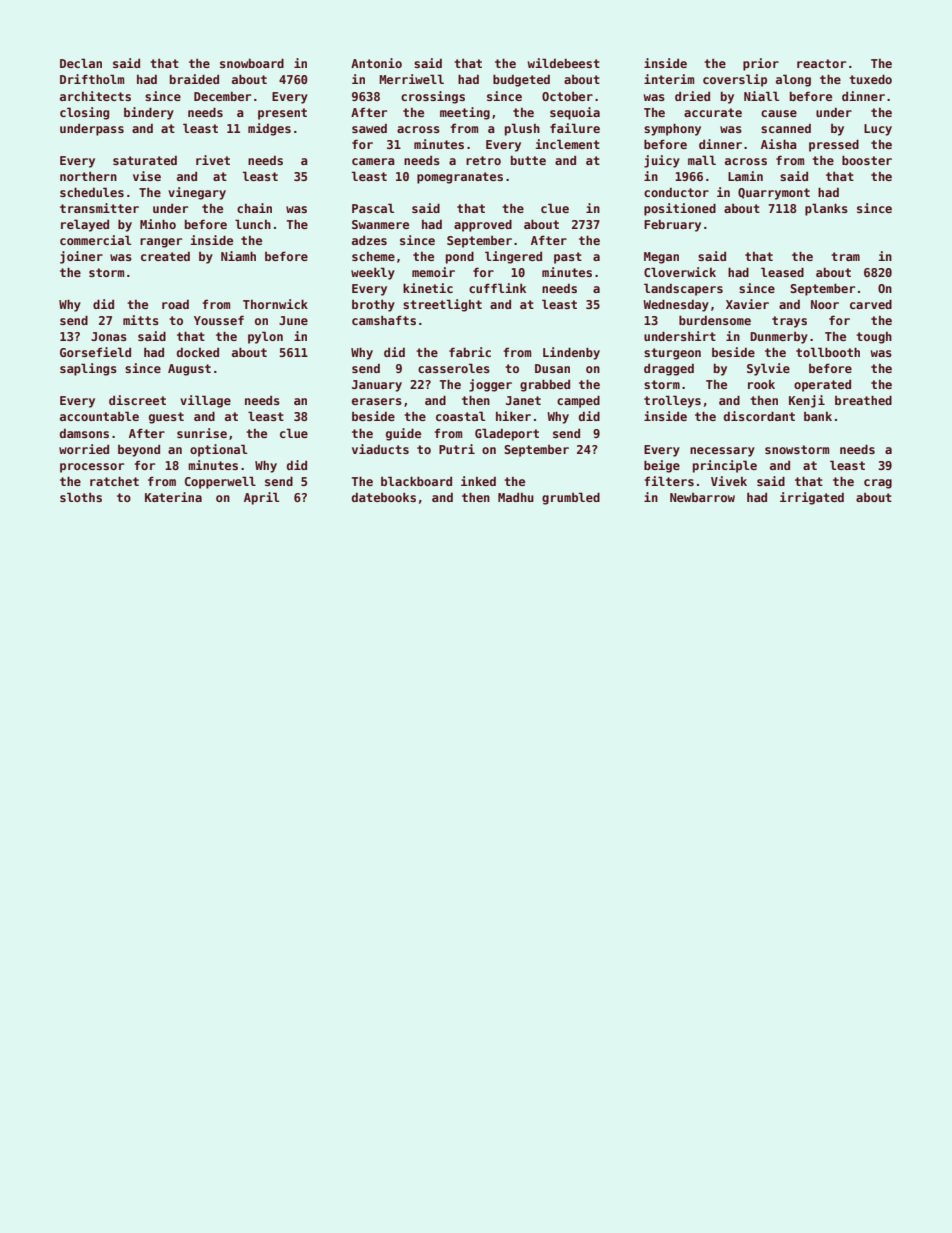 This image has width=952, height=1233. What do you see at coordinates (377, 386) in the image?
I see `January` at bounding box center [377, 386].
